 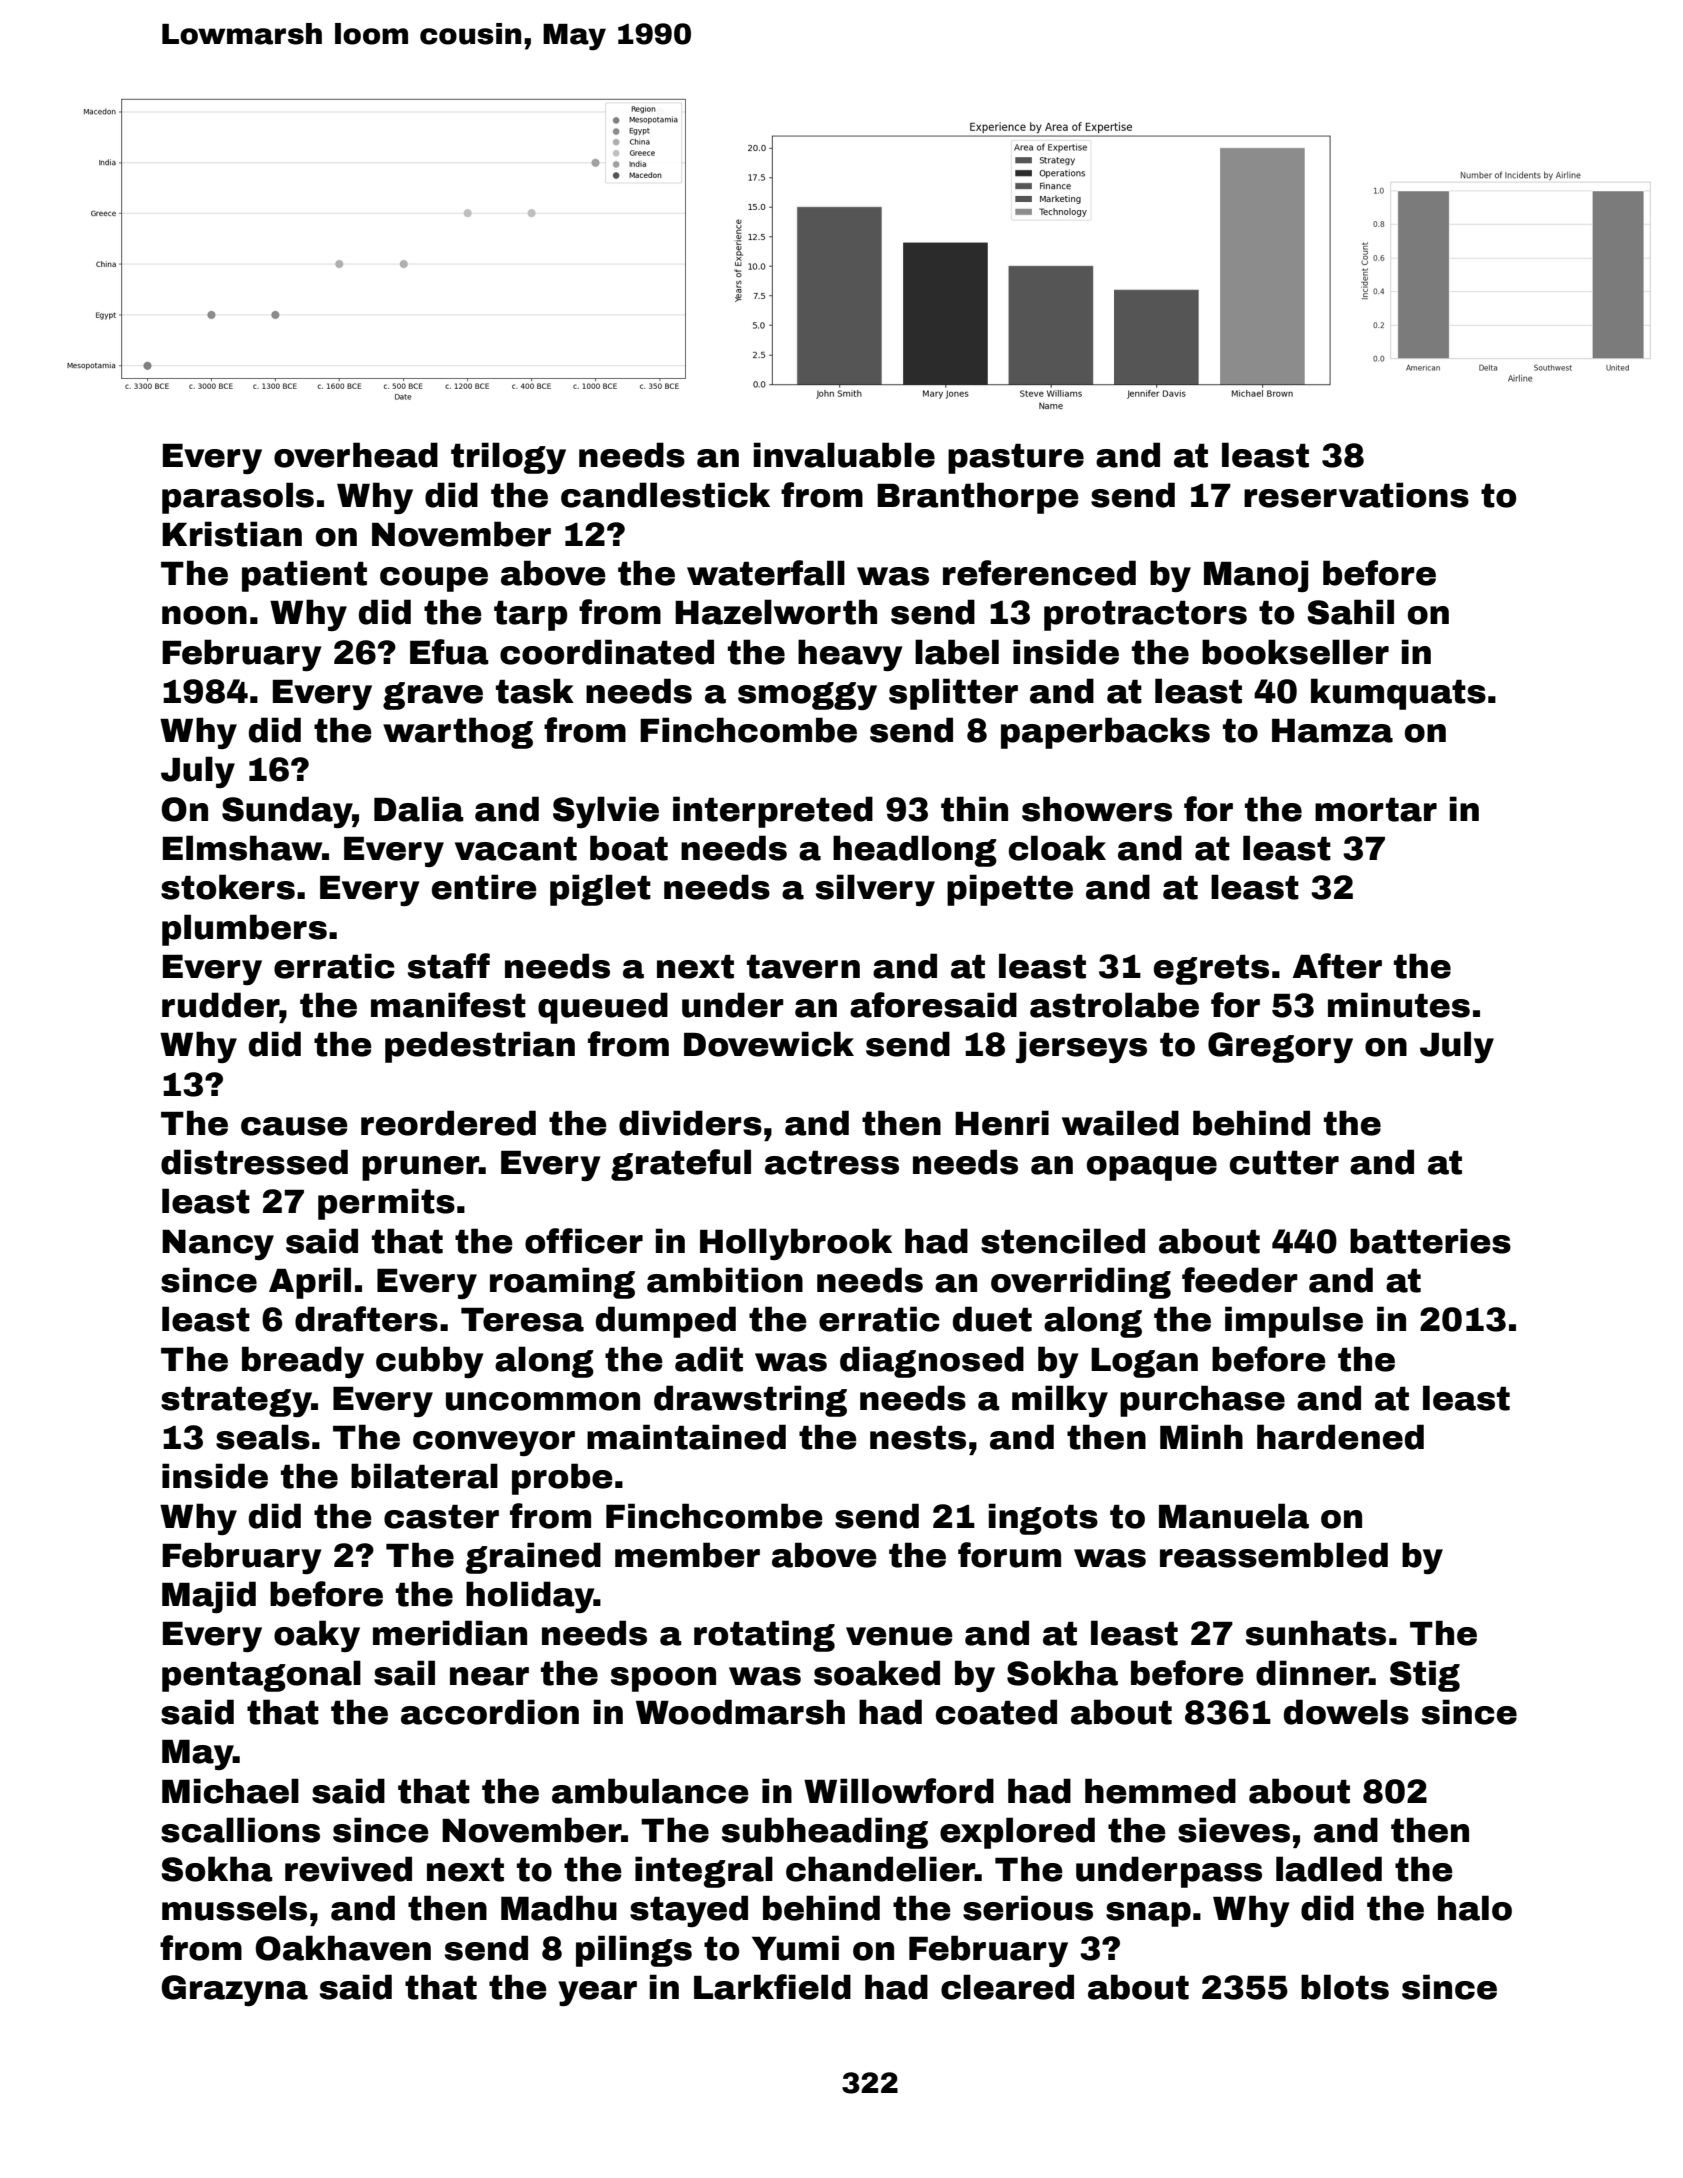 I want to click on Grazyna, so click(x=234, y=1990).
